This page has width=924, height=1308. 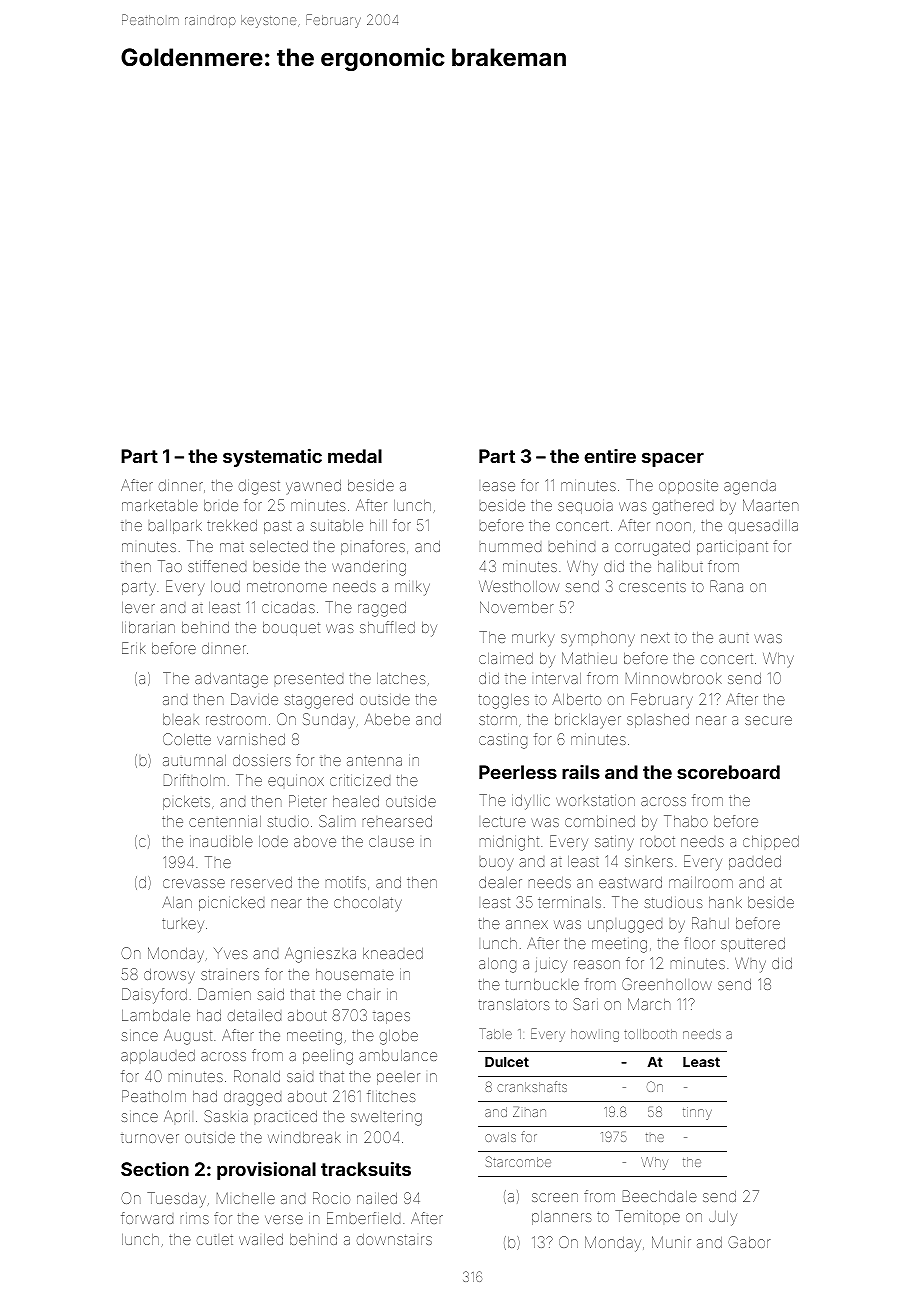 What do you see at coordinates (529, 1112) in the page?
I see `Zihan` at bounding box center [529, 1112].
